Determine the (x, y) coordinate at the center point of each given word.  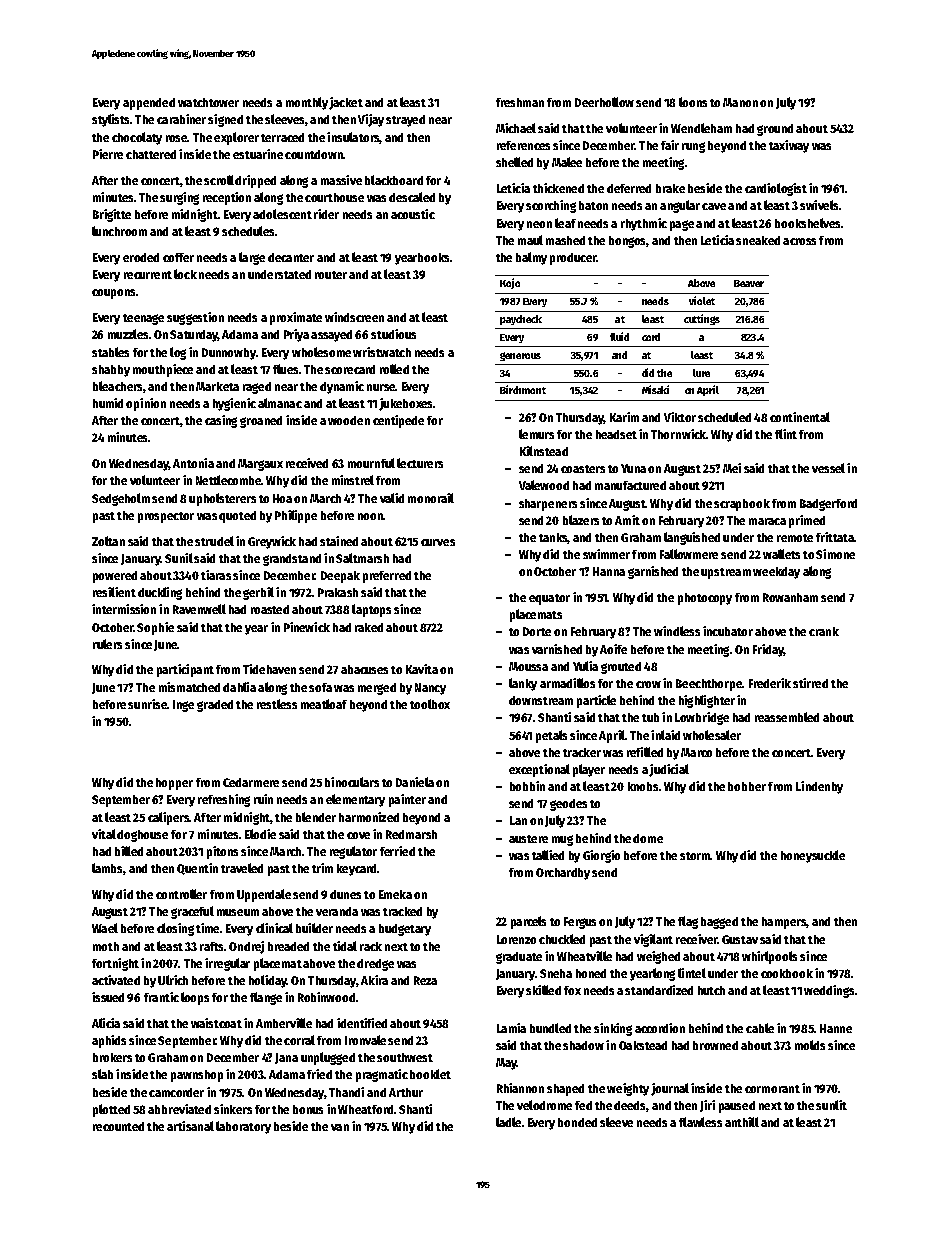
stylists (110, 120)
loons (693, 102)
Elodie (260, 834)
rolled (394, 369)
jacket (346, 103)
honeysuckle (813, 856)
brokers (112, 1057)
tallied (548, 855)
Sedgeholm (121, 499)
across (799, 241)
